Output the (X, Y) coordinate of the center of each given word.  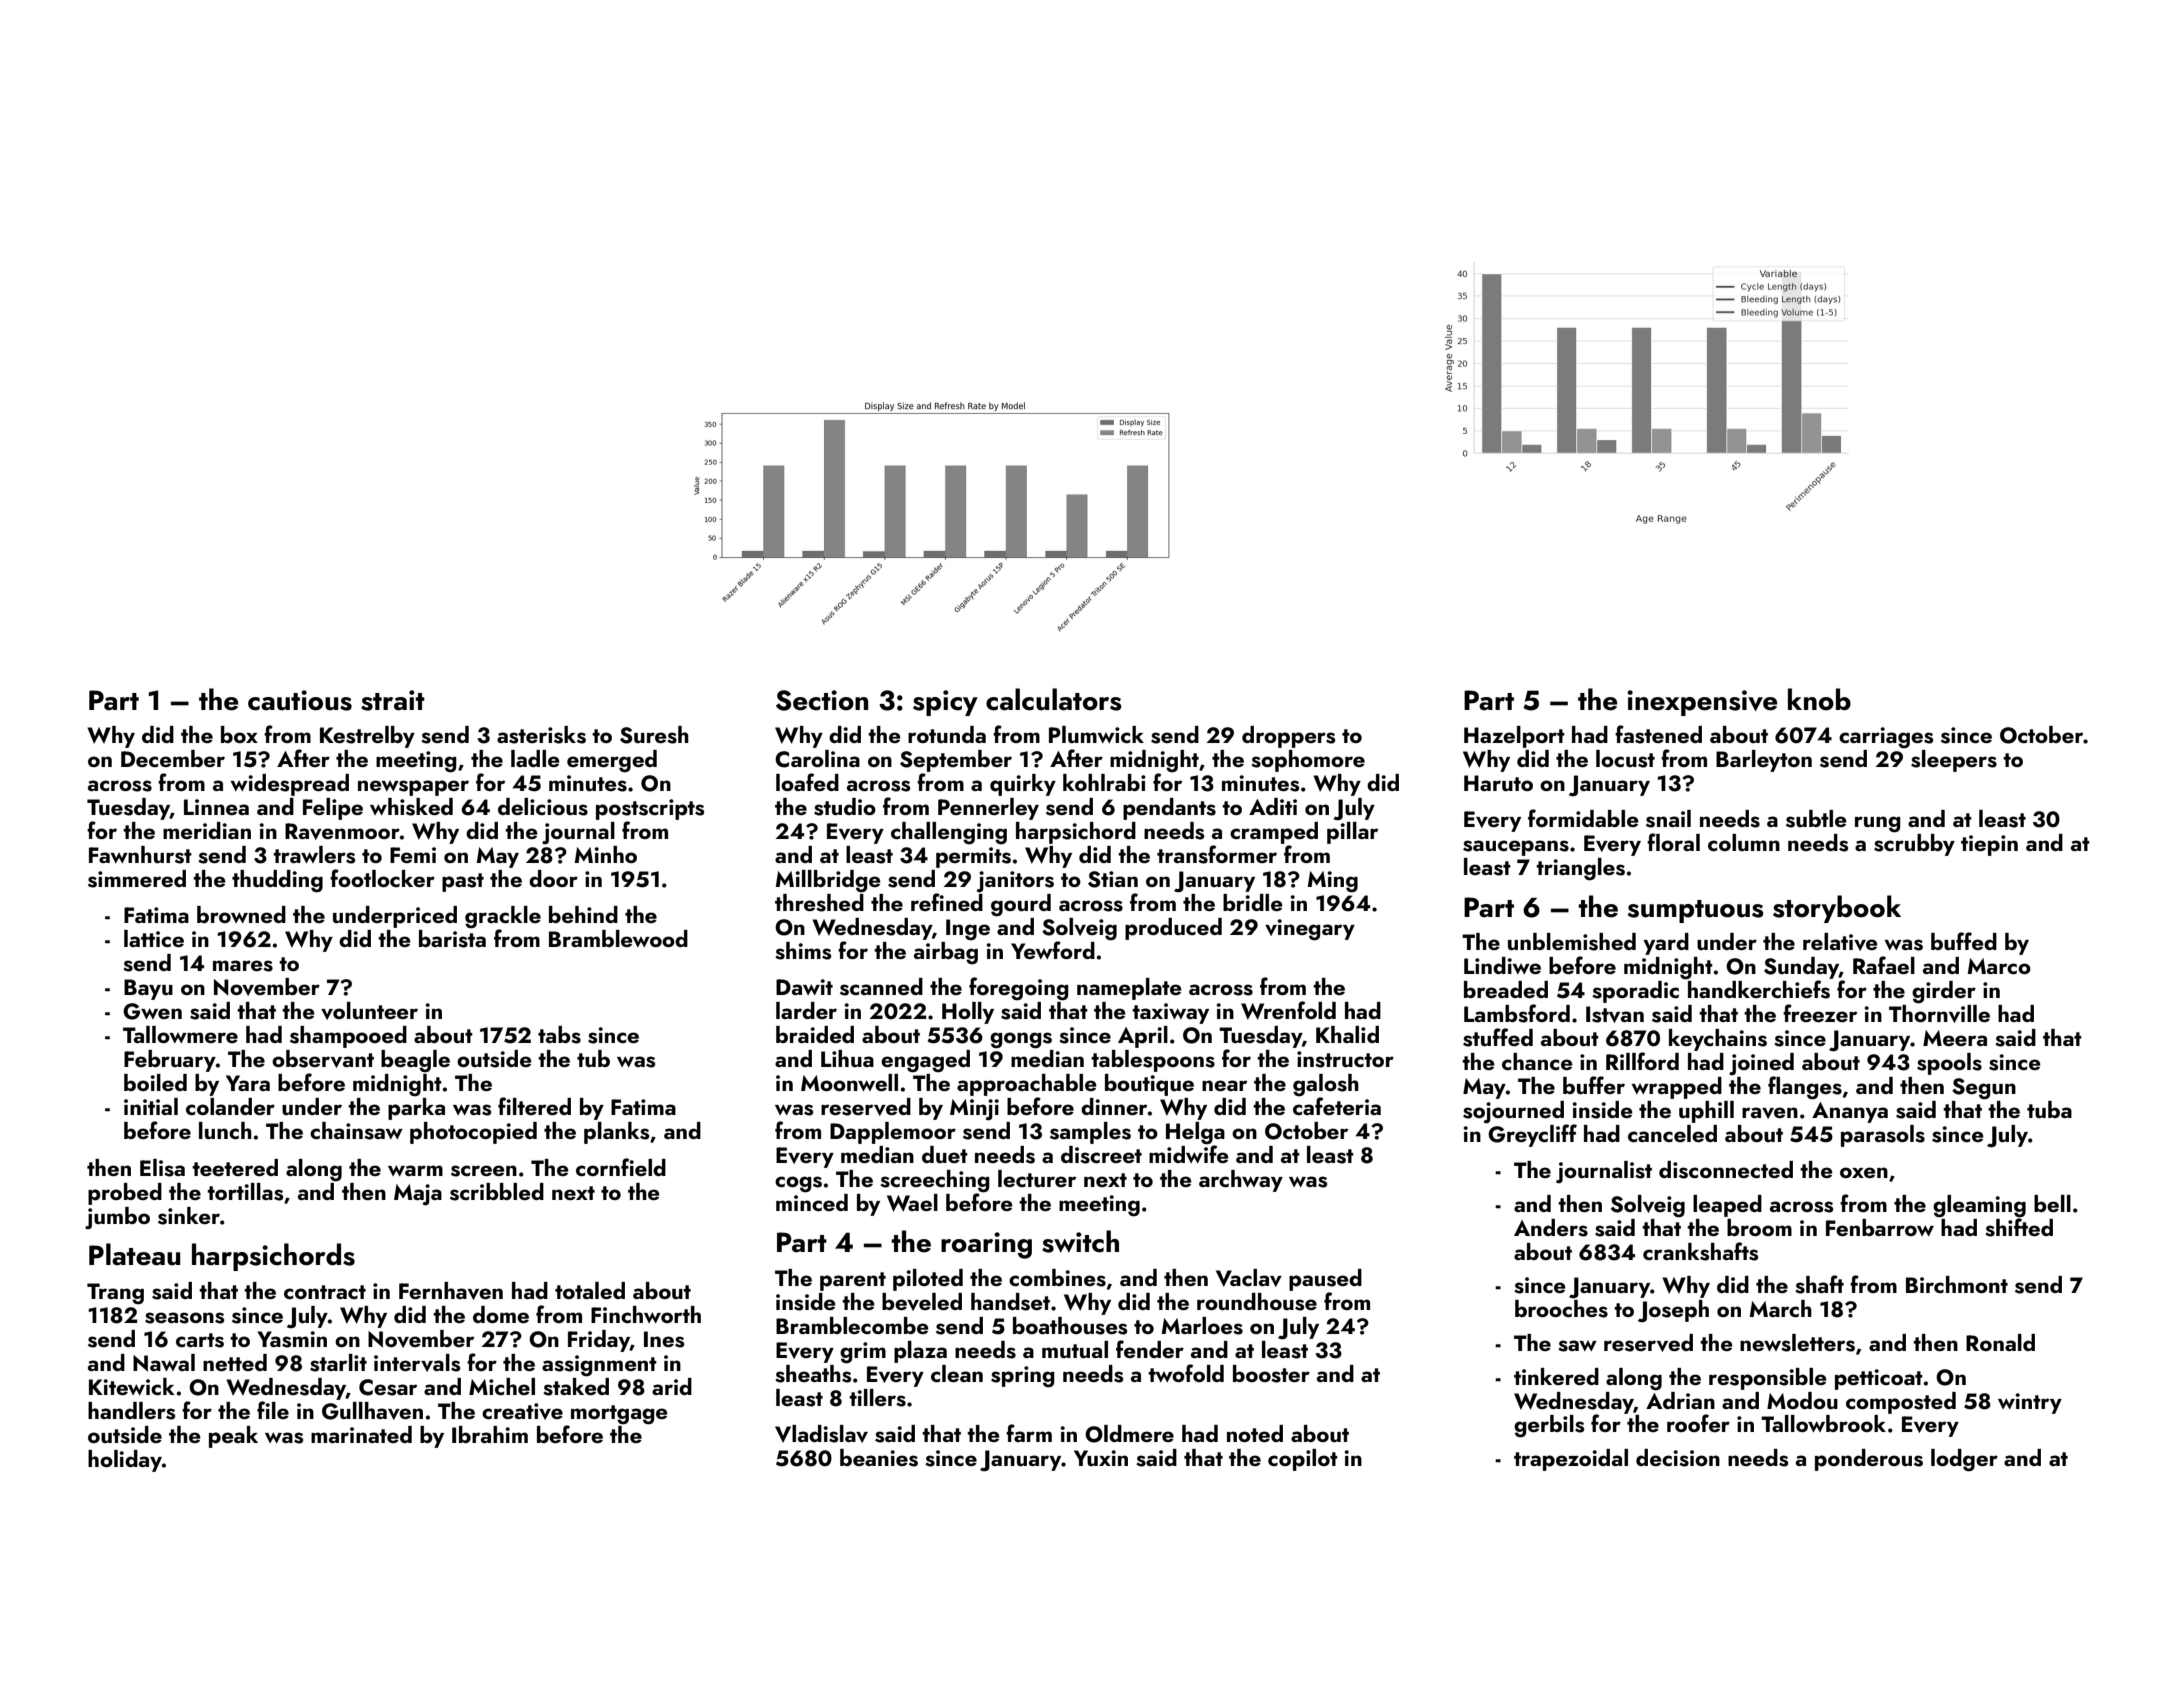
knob (1819, 699)
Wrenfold (1288, 1010)
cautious (300, 700)
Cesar (388, 1387)
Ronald (2000, 1342)
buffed (1964, 941)
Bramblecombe (852, 1325)
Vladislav (821, 1434)
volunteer (369, 1011)
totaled (590, 1290)
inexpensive (1702, 703)
